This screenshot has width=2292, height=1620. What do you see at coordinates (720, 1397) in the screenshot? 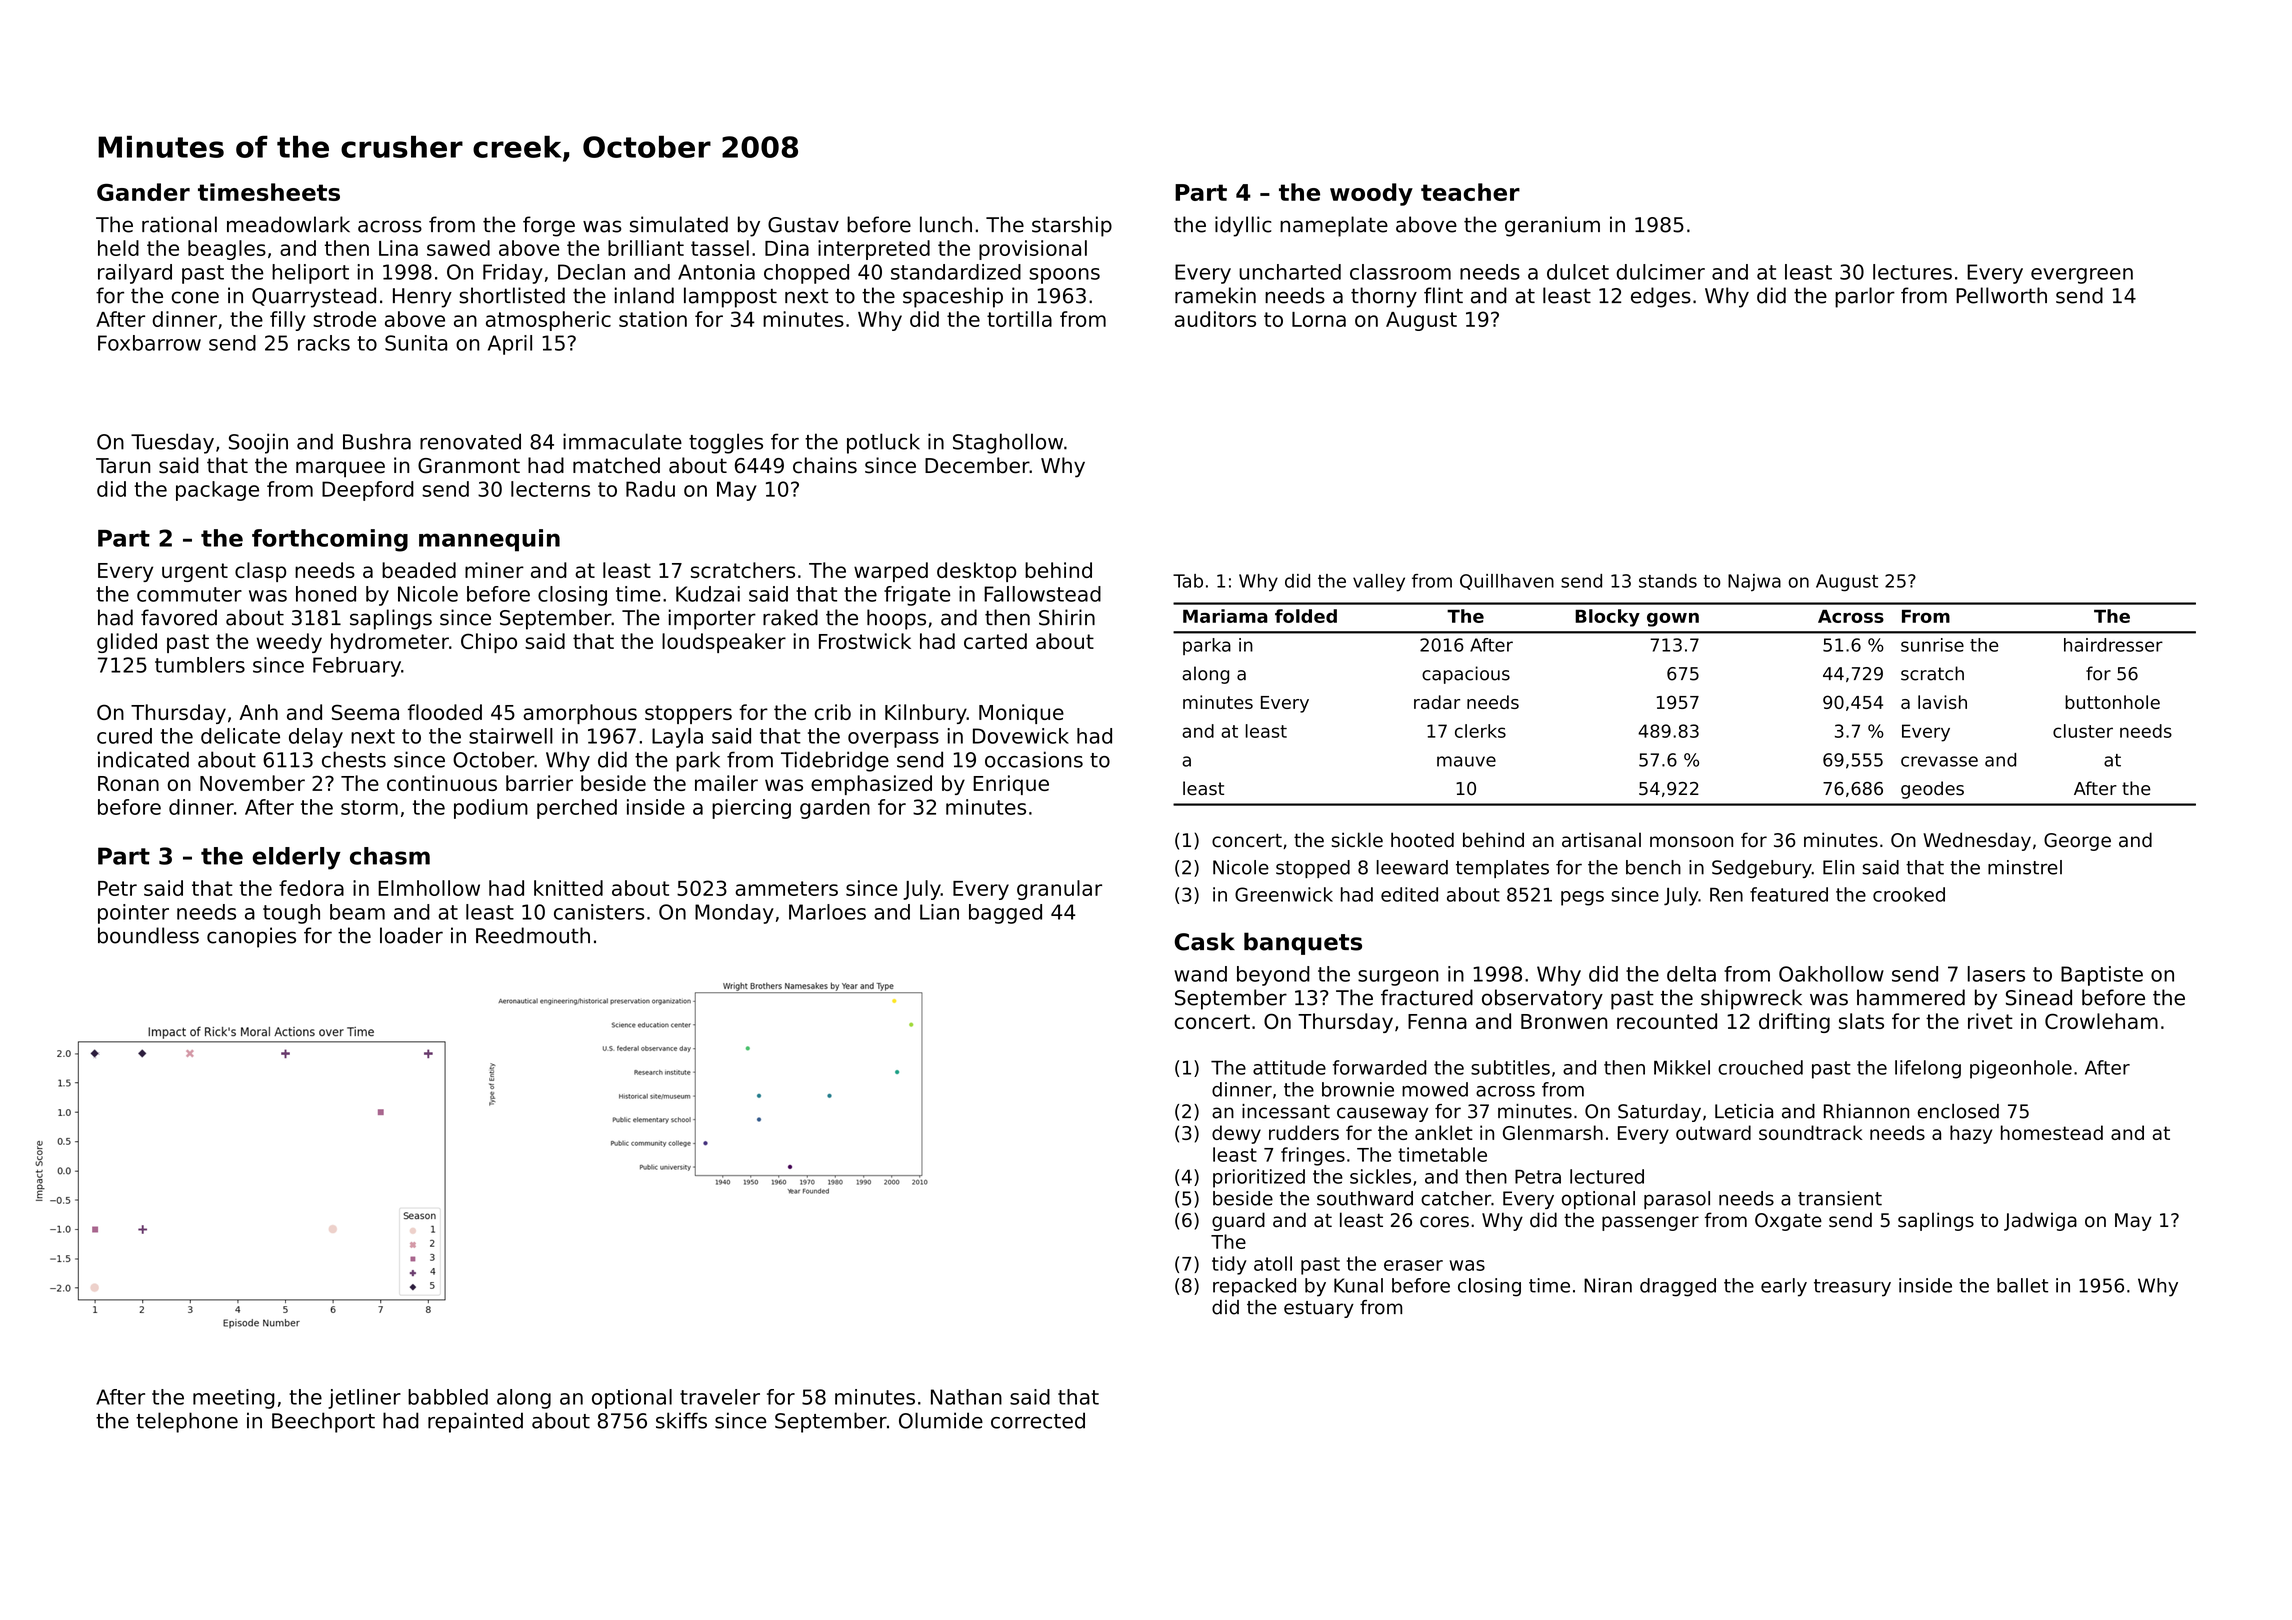
I see `traveler` at bounding box center [720, 1397].
